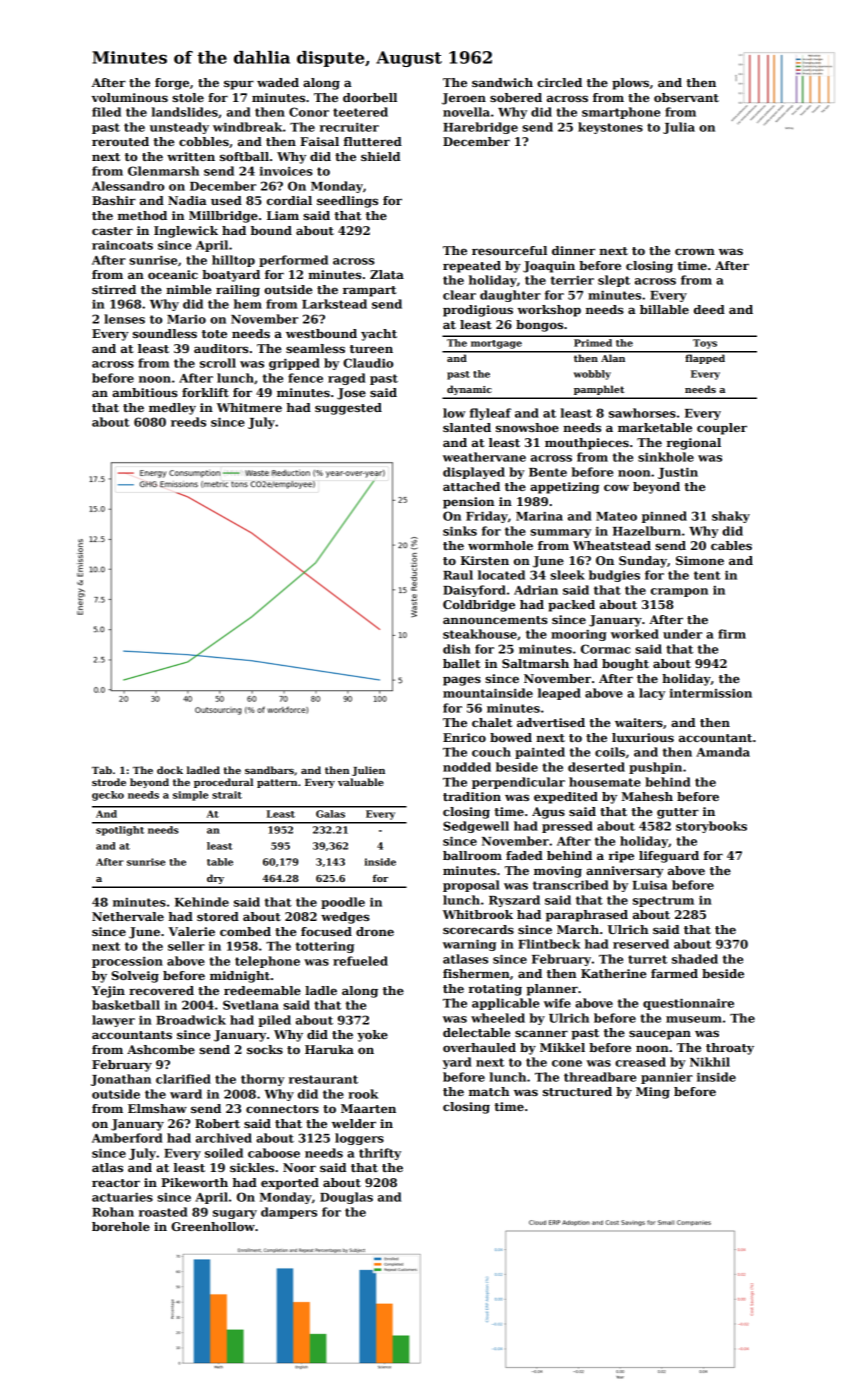 This image has width=849, height=1400. Describe the element at coordinates (163, 171) in the image. I see `Glenmarsh` at that location.
